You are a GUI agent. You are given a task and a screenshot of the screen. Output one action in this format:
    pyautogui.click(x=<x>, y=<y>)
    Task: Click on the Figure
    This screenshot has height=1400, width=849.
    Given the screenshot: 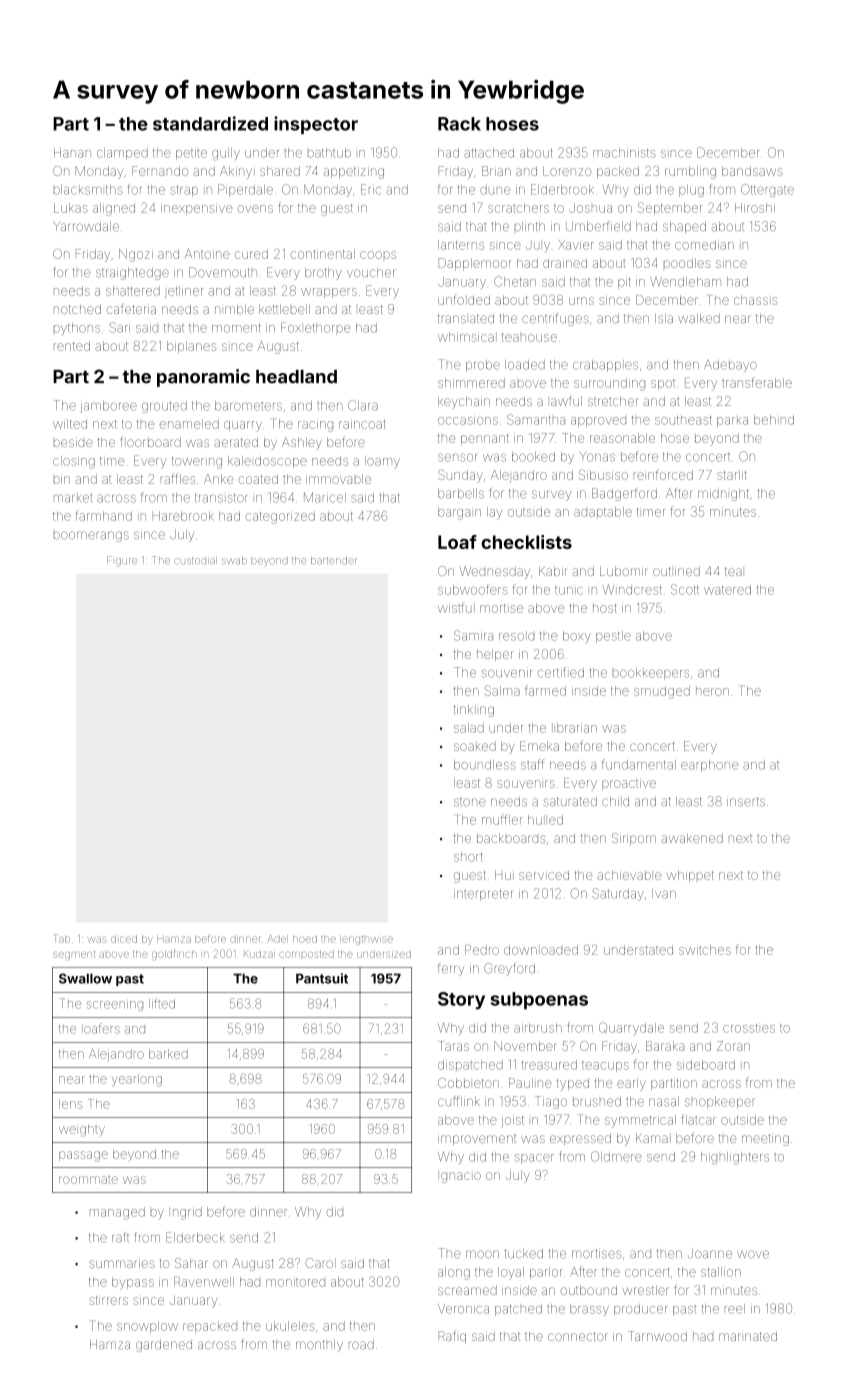 What is the action you would take?
    pyautogui.click(x=122, y=561)
